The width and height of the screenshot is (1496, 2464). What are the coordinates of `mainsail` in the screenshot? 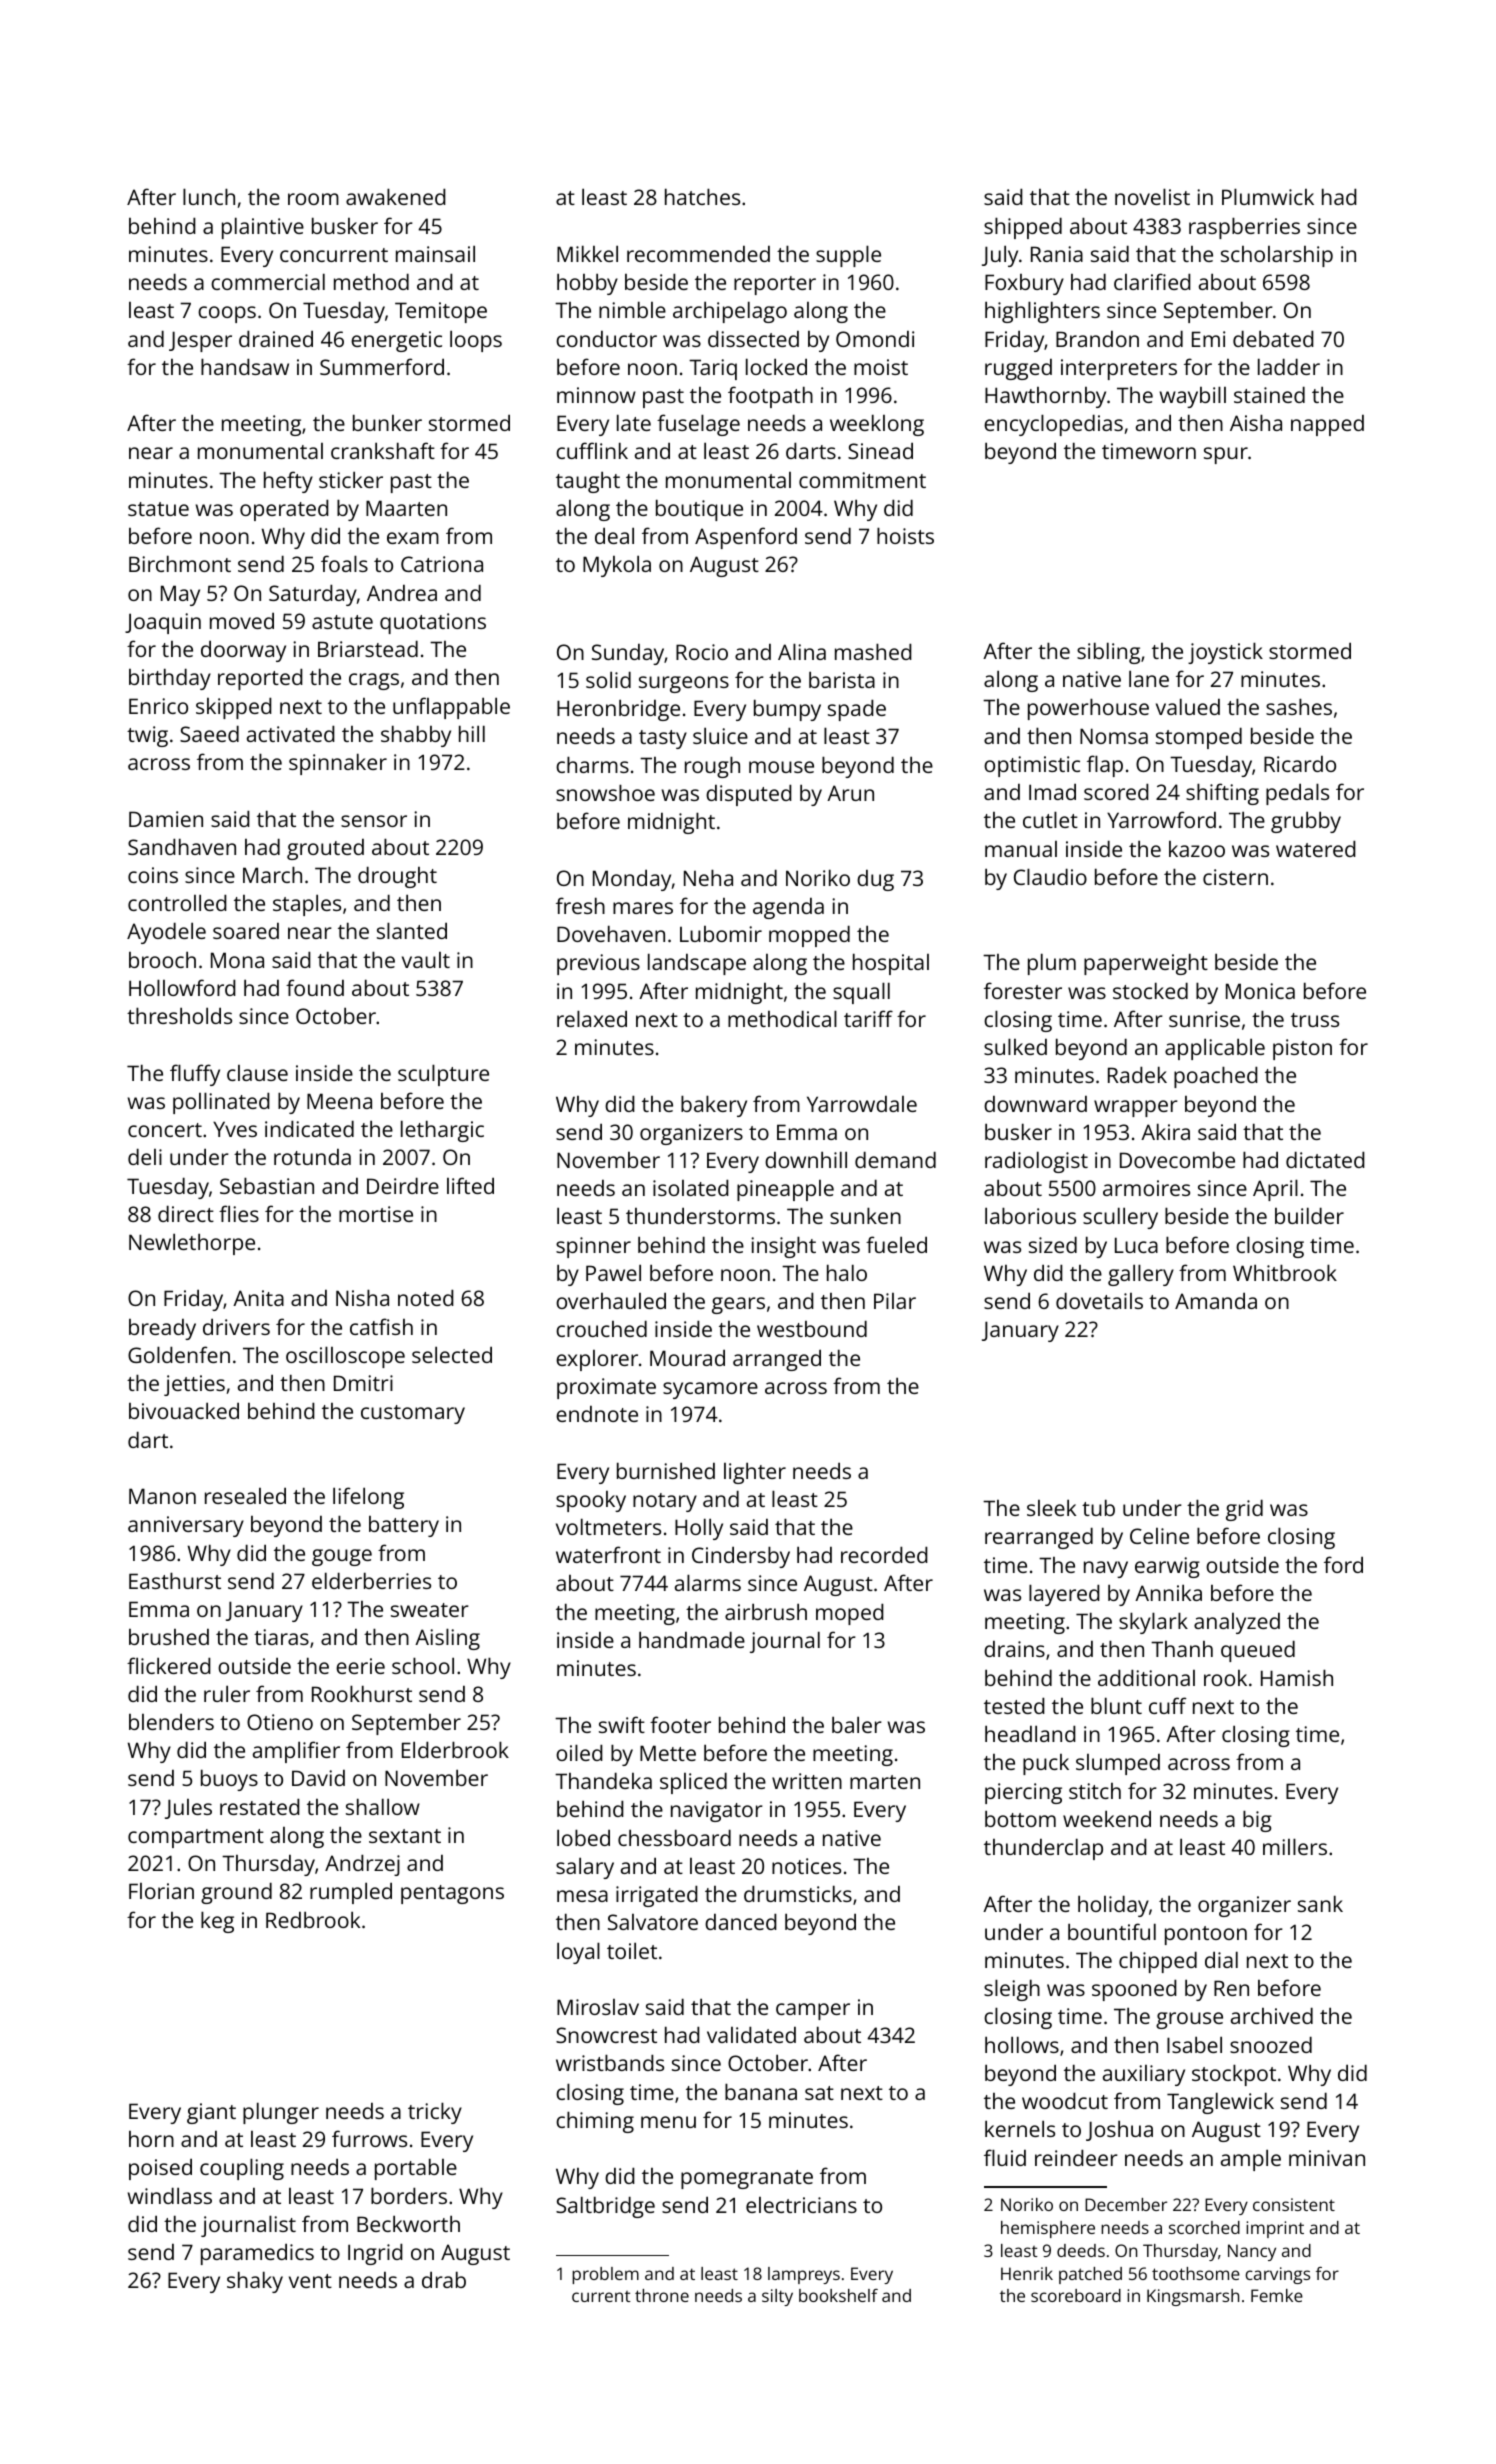 It's located at (435, 253).
